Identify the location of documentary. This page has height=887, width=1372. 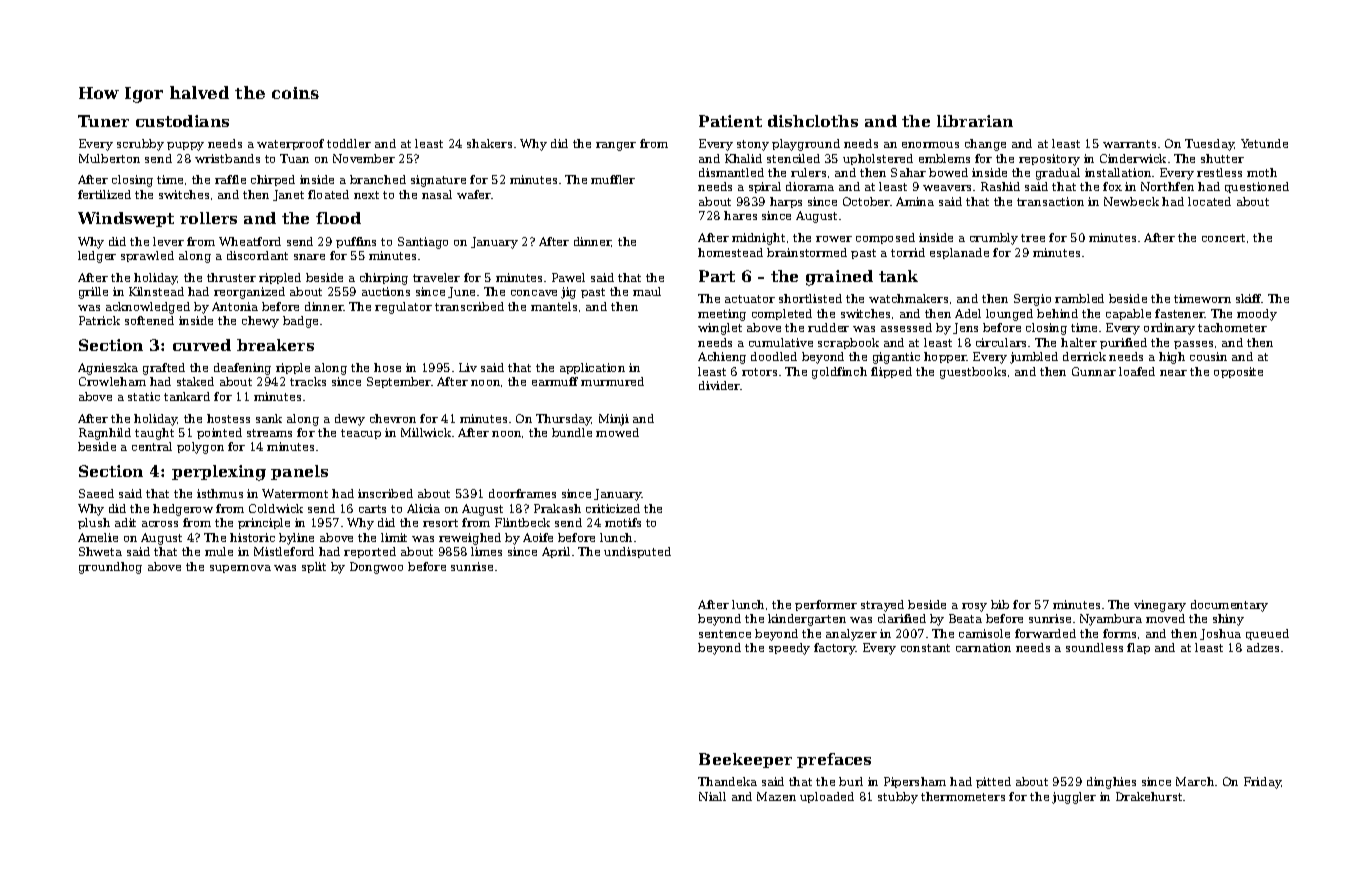
(1229, 606).
